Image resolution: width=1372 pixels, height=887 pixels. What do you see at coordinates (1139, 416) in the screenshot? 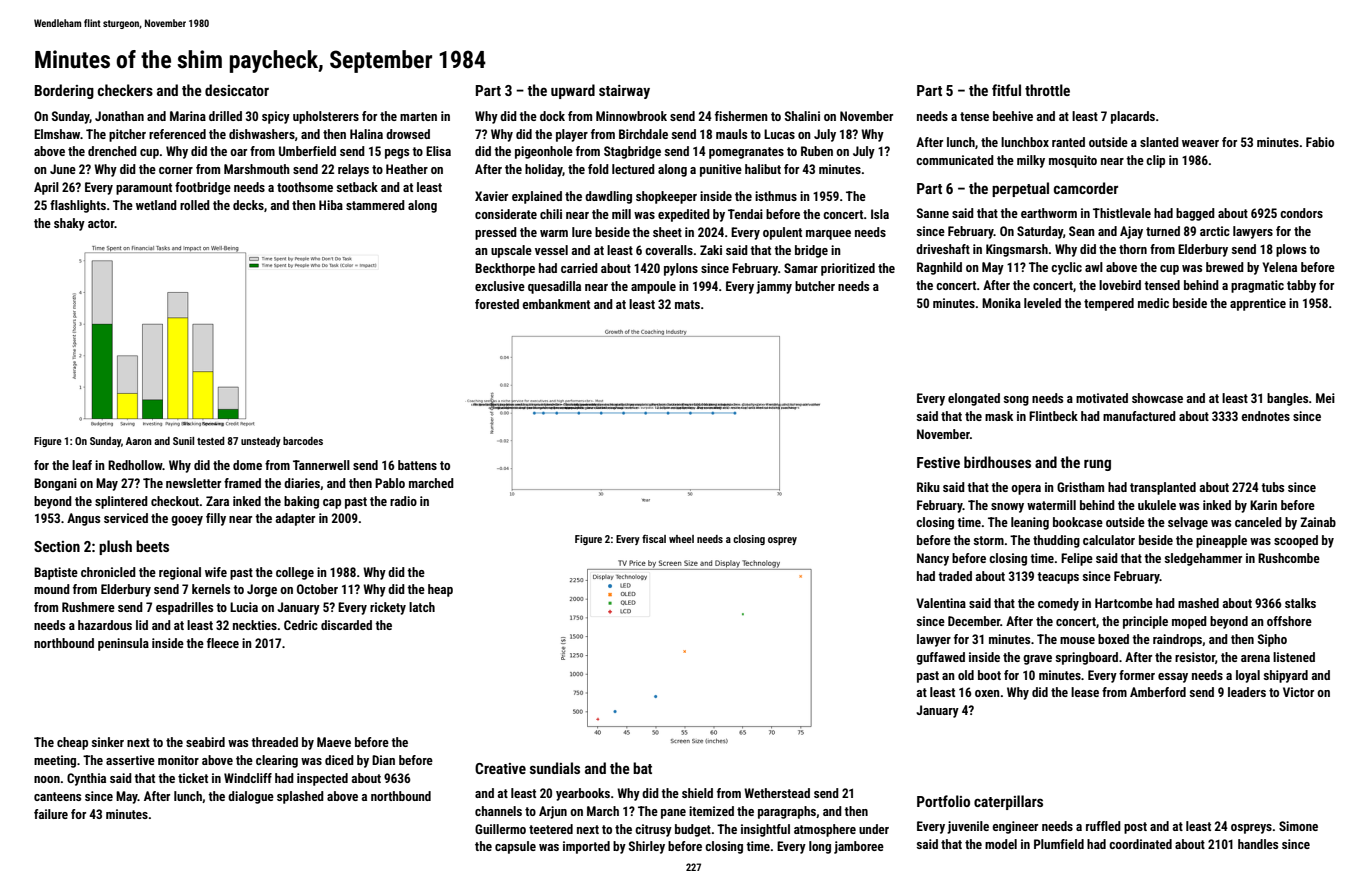
I see `manufactured` at bounding box center [1139, 416].
